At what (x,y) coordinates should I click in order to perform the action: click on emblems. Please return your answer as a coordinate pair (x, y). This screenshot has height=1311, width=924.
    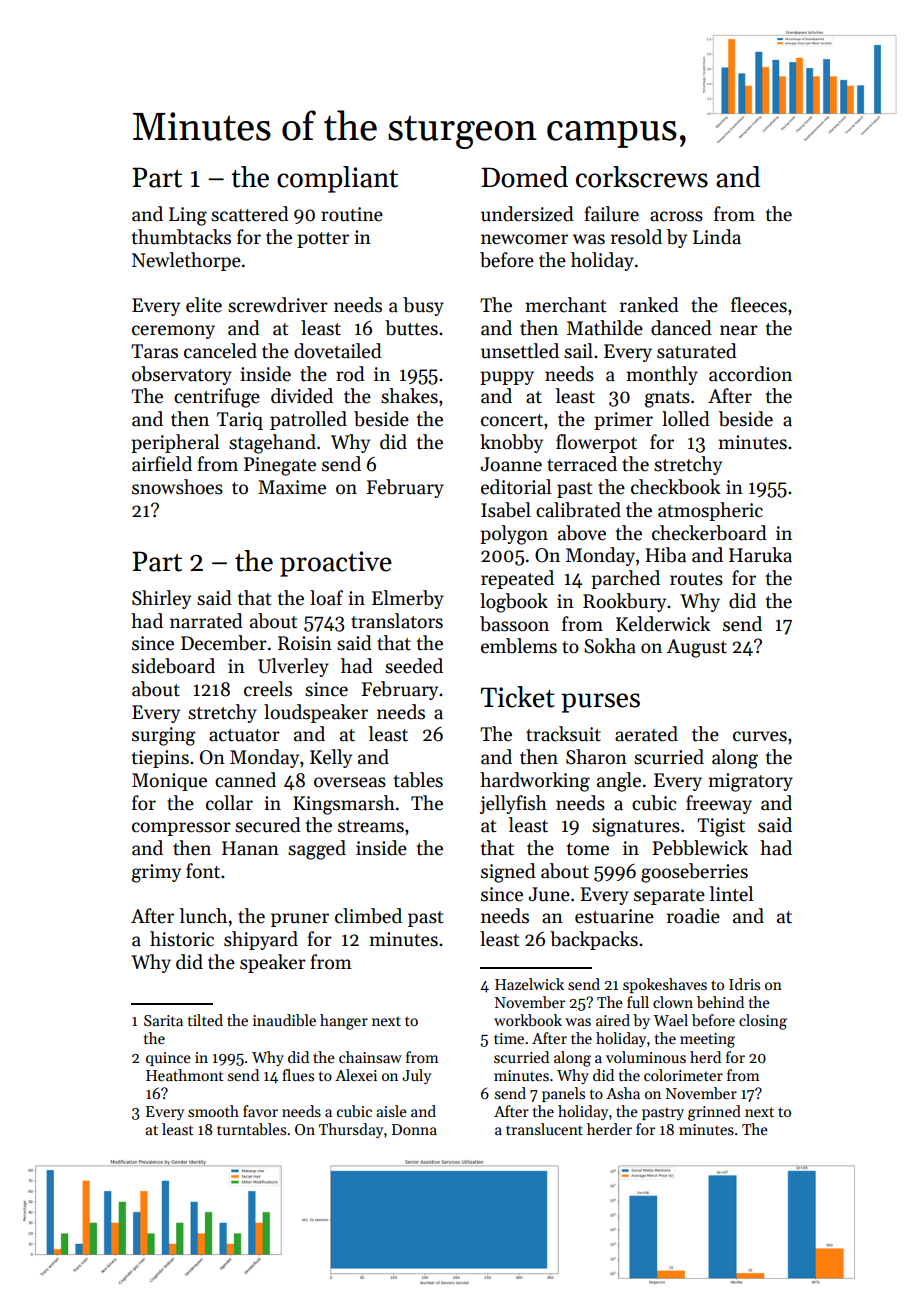
    Looking at the image, I should click on (519, 646).
